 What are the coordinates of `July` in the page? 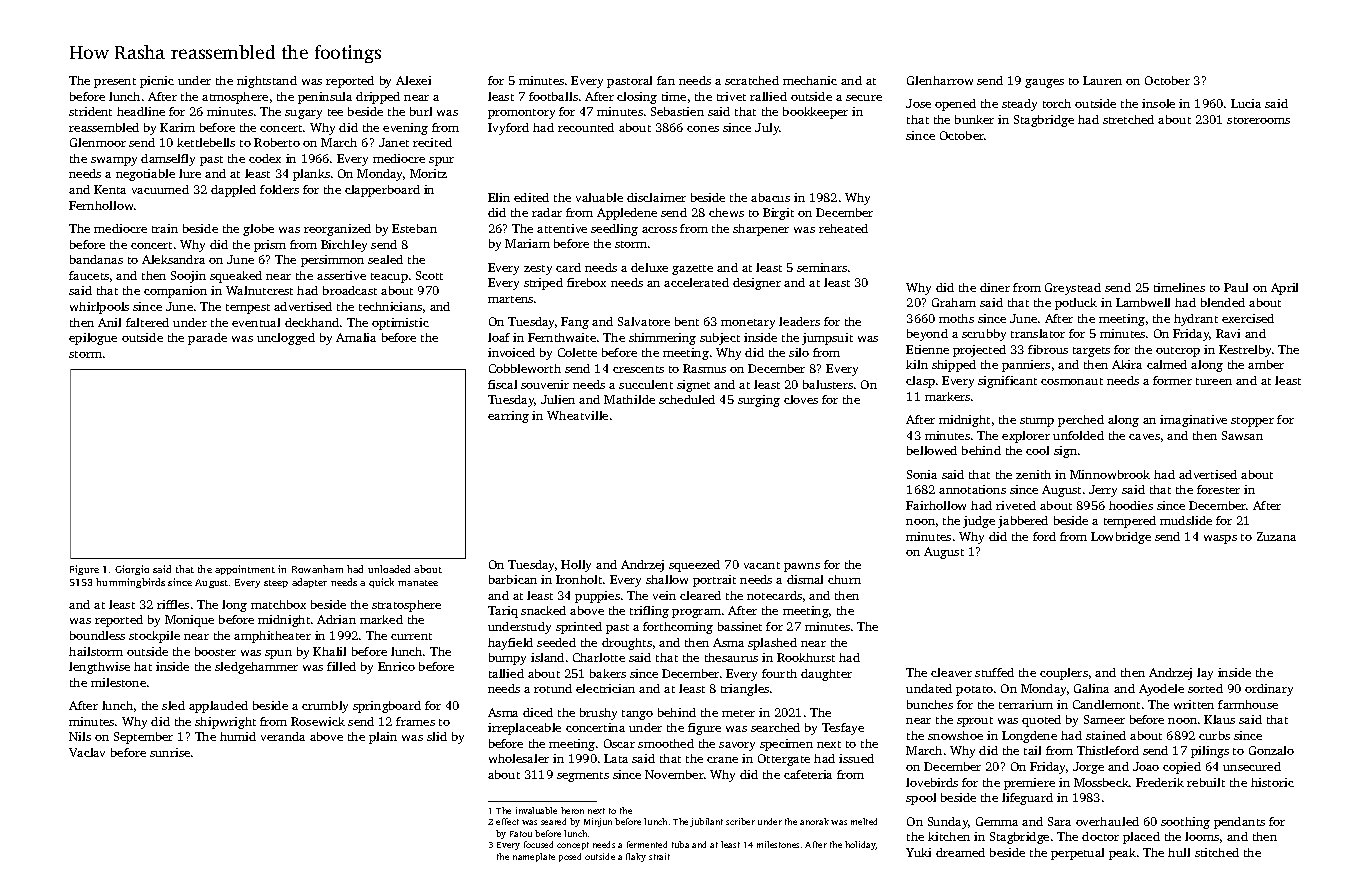 It's located at (767, 129).
